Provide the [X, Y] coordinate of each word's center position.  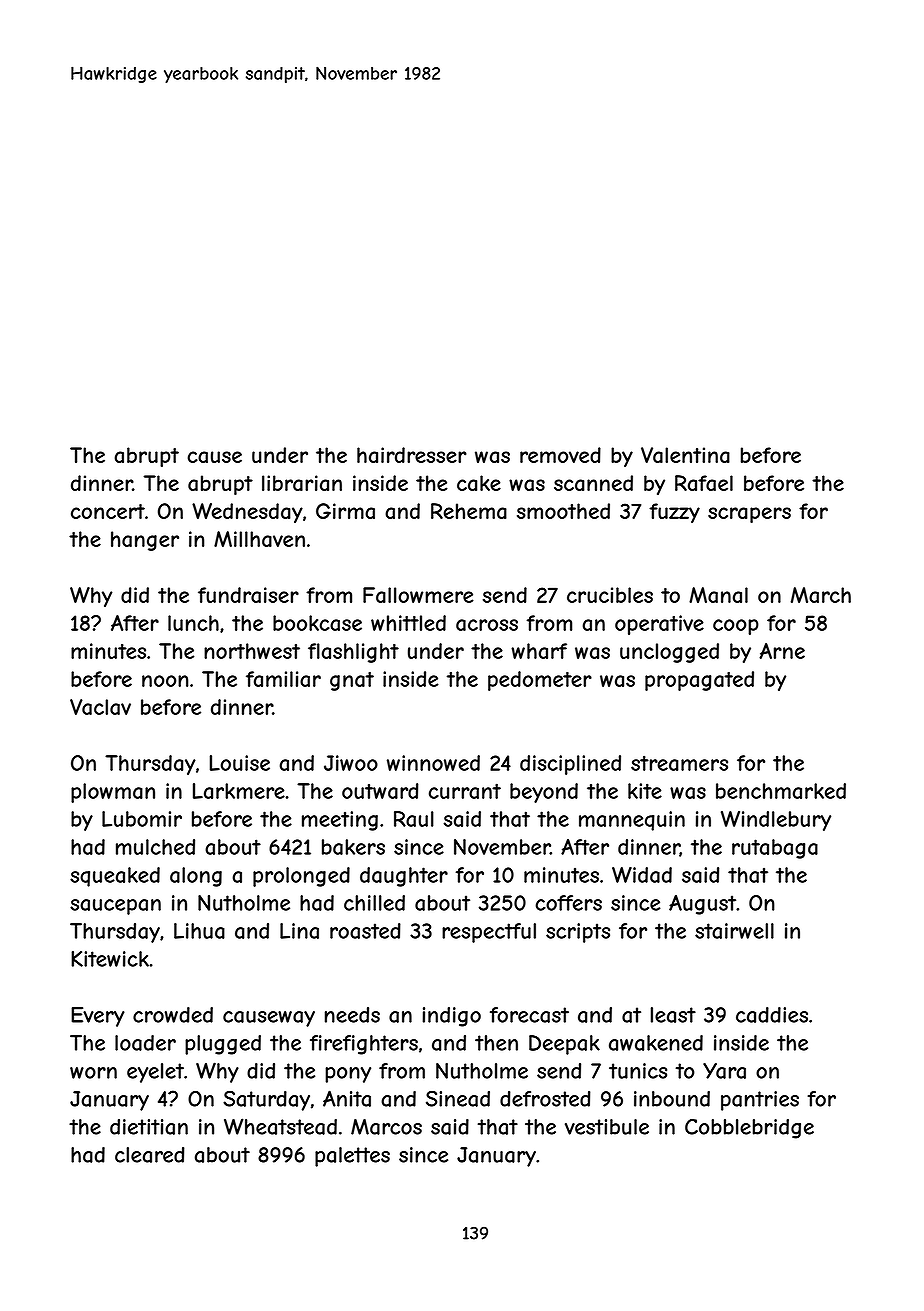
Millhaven [259, 539]
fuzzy [674, 513]
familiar [283, 679]
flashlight [353, 653]
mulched [155, 847]
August [702, 905]
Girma [345, 511]
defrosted [545, 1099]
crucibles [610, 595]
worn [93, 1073]
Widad [642, 875]
